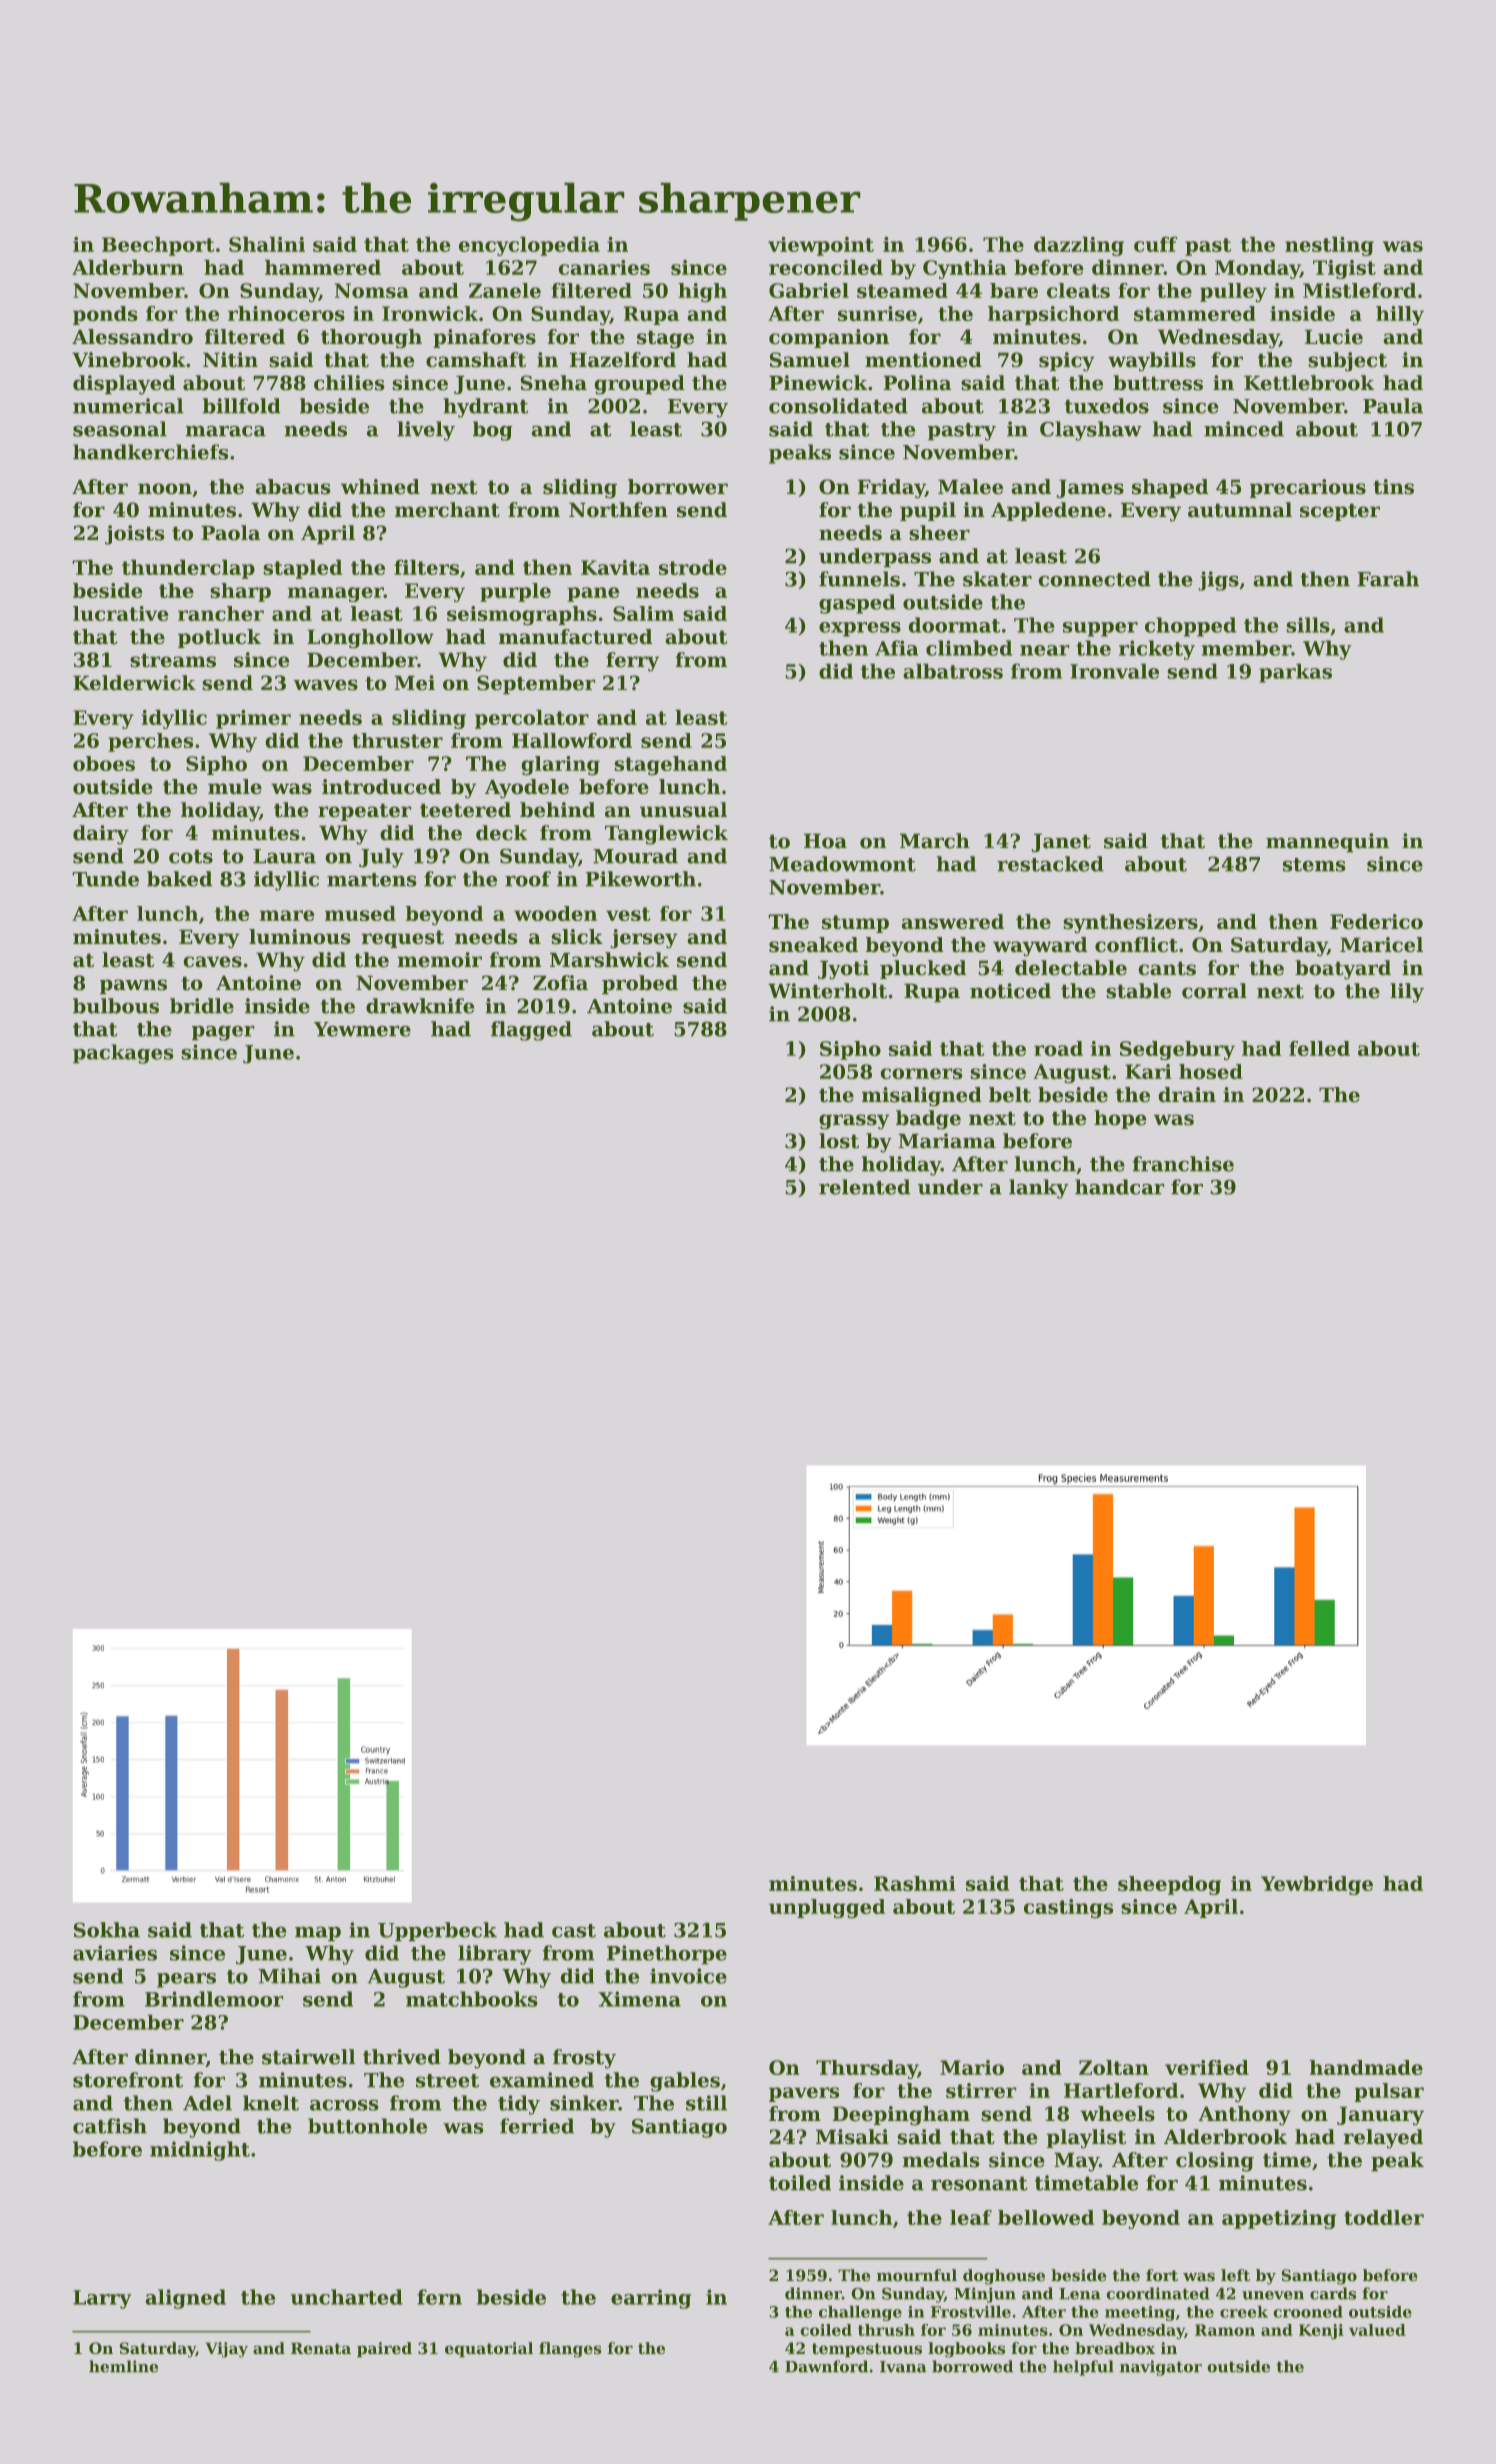 This document has height=2464, width=1496. I want to click on dazzling, so click(1079, 246).
